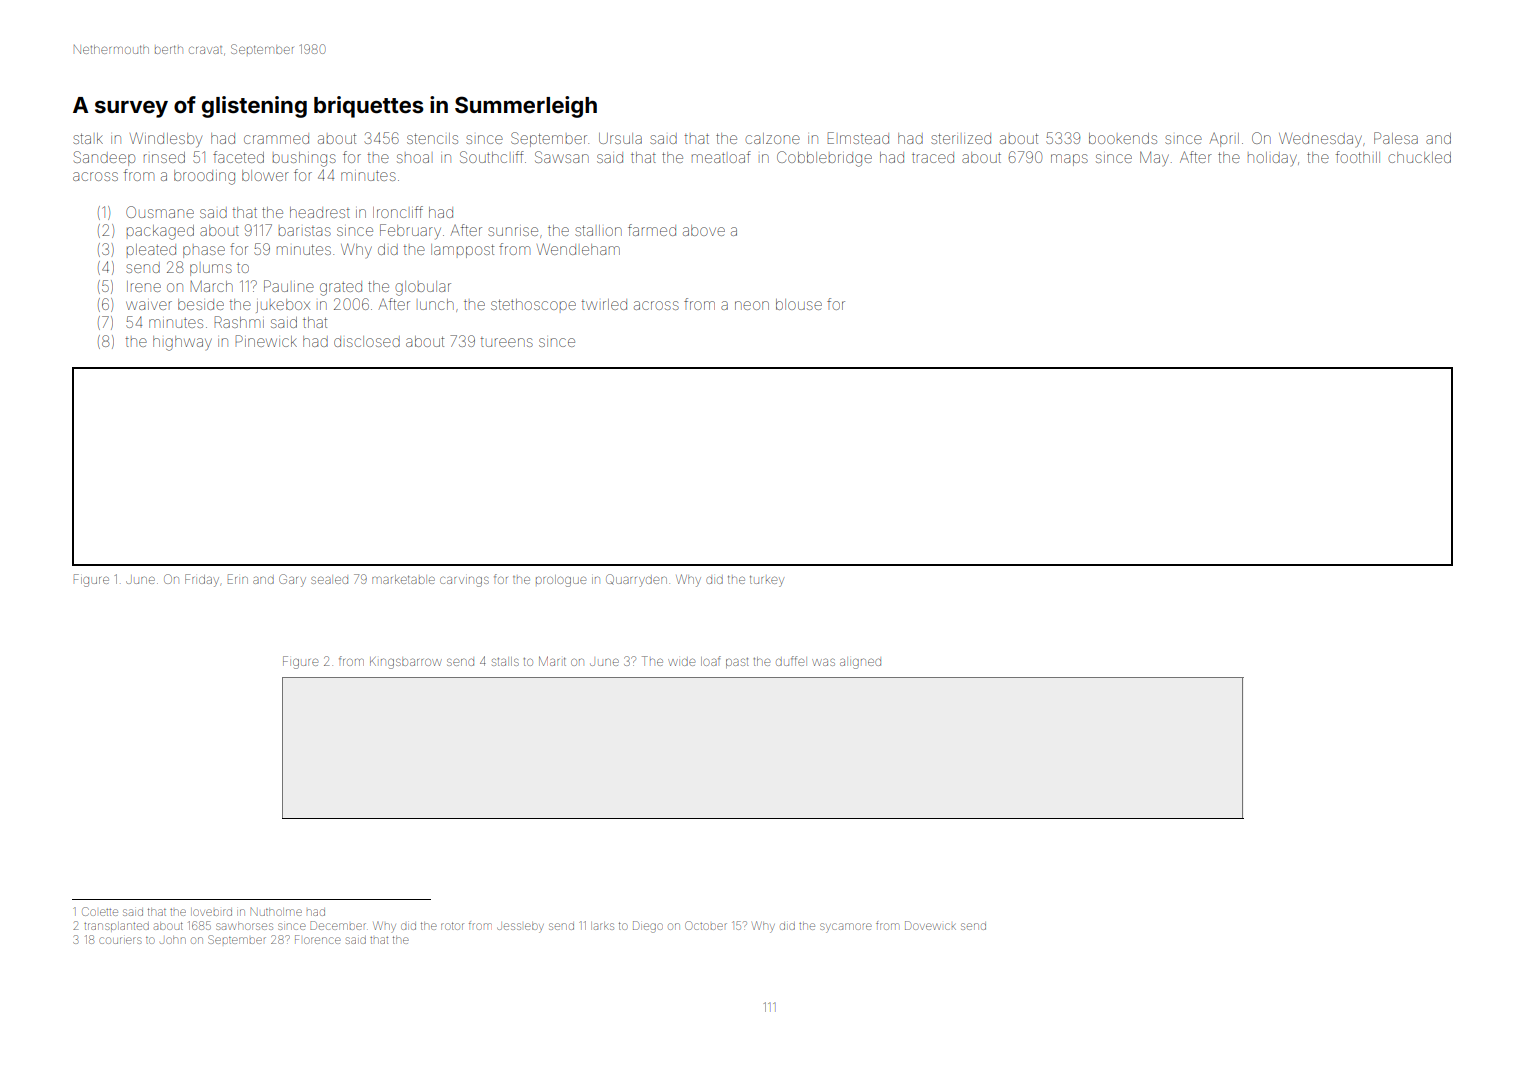 This screenshot has width=1525, height=1079. What do you see at coordinates (737, 663) in the screenshot?
I see `past` at bounding box center [737, 663].
